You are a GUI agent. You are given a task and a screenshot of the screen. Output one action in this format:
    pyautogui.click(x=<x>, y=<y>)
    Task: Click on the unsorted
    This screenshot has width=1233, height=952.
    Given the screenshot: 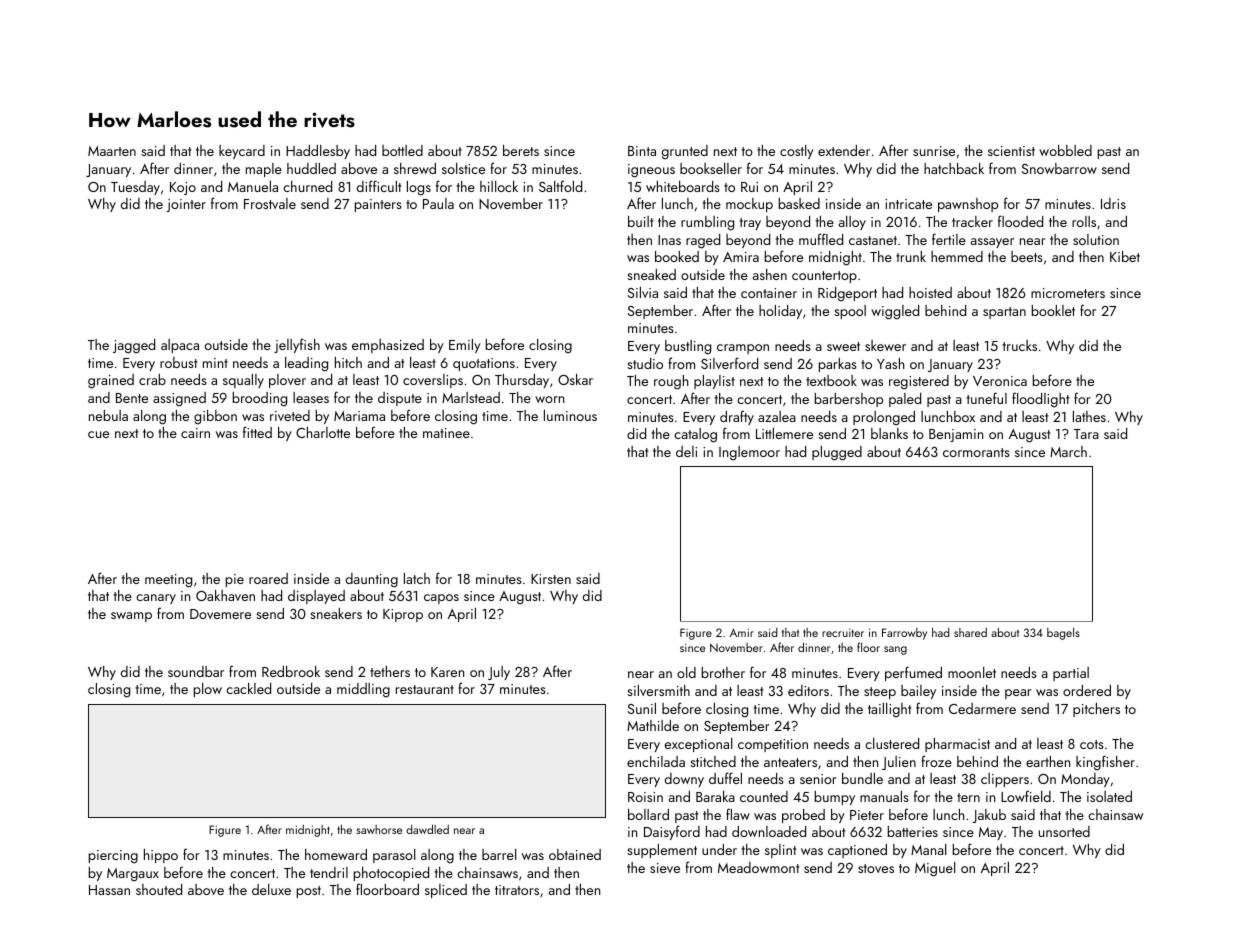 What is the action you would take?
    pyautogui.click(x=1064, y=831)
